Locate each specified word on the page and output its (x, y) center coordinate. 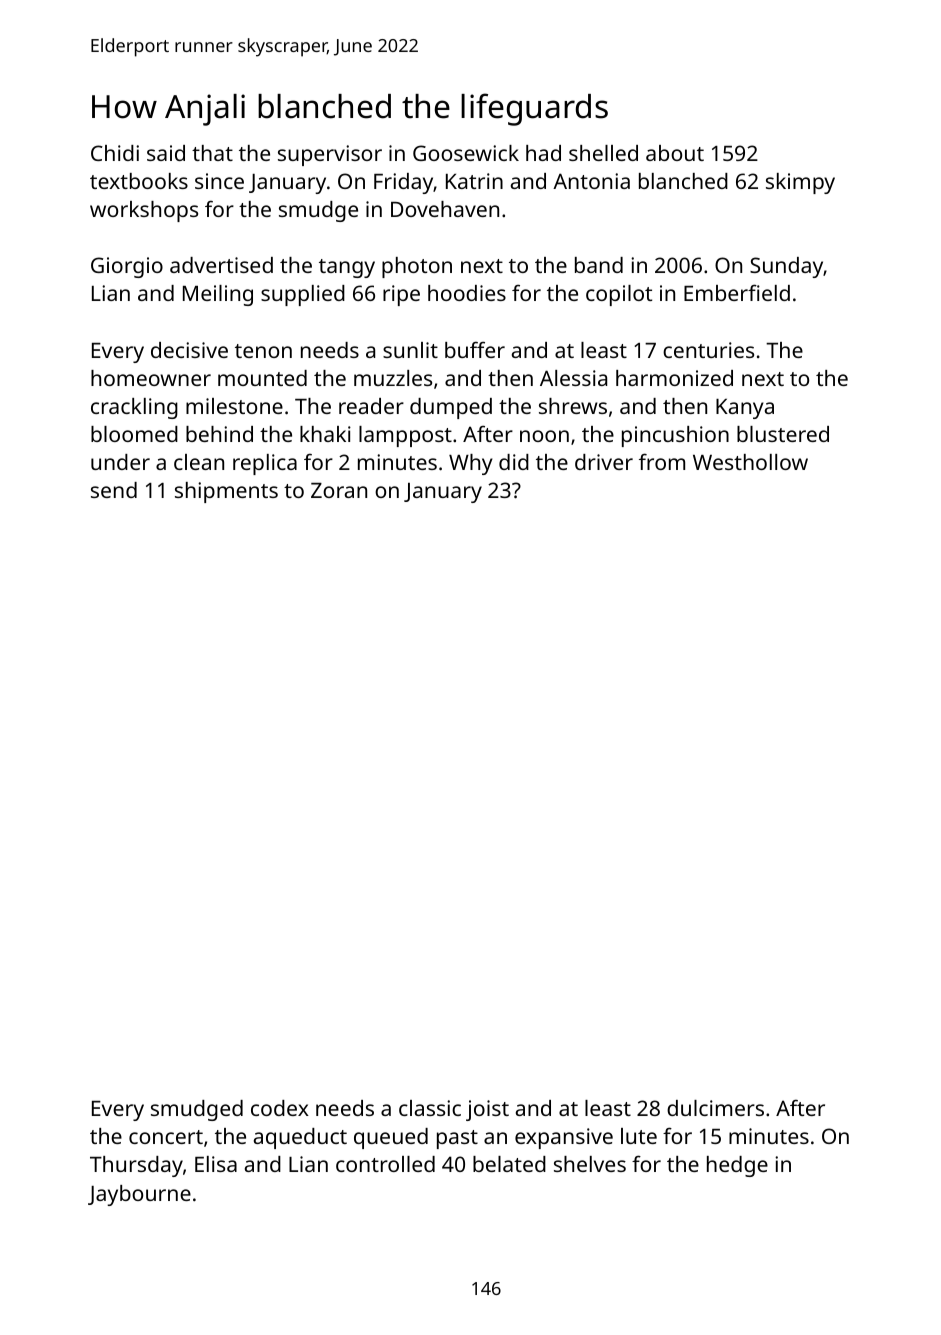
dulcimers (715, 1108)
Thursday (136, 1166)
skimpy (800, 183)
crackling (134, 408)
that (212, 153)
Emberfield (737, 292)
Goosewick (466, 153)
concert (166, 1137)
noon (544, 436)
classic (430, 1108)
